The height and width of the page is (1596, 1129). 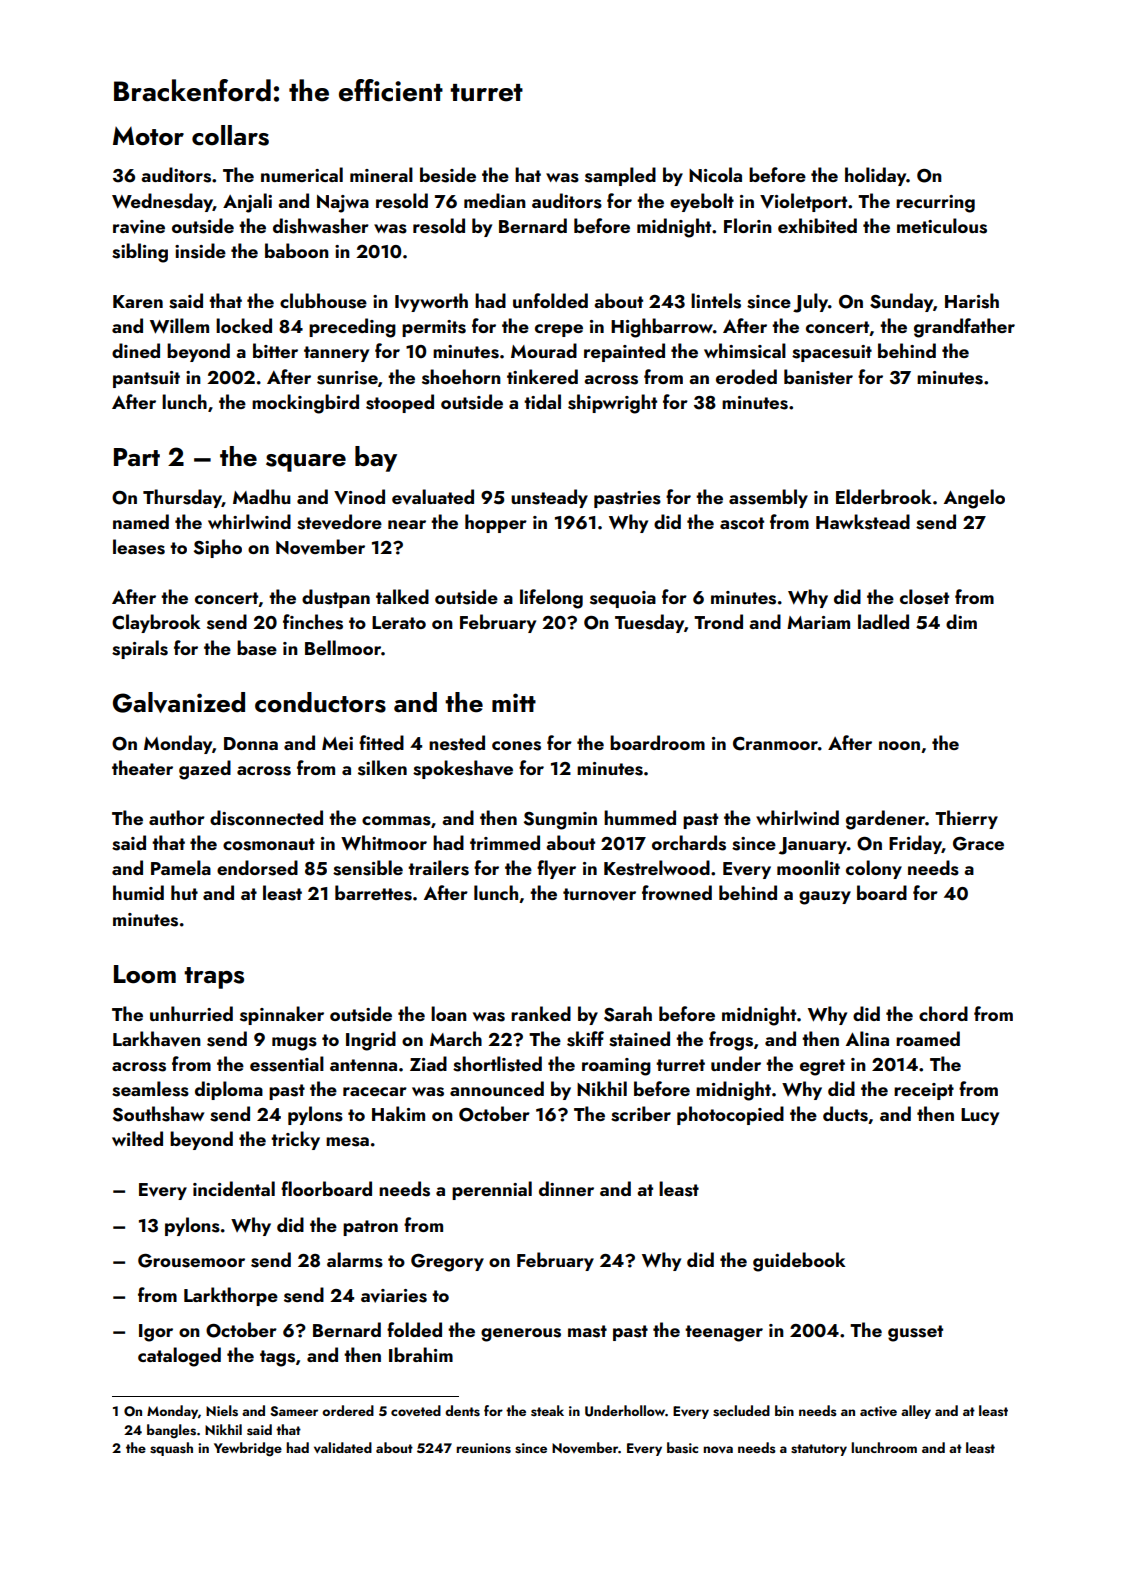 I want to click on squash, so click(x=171, y=1449).
